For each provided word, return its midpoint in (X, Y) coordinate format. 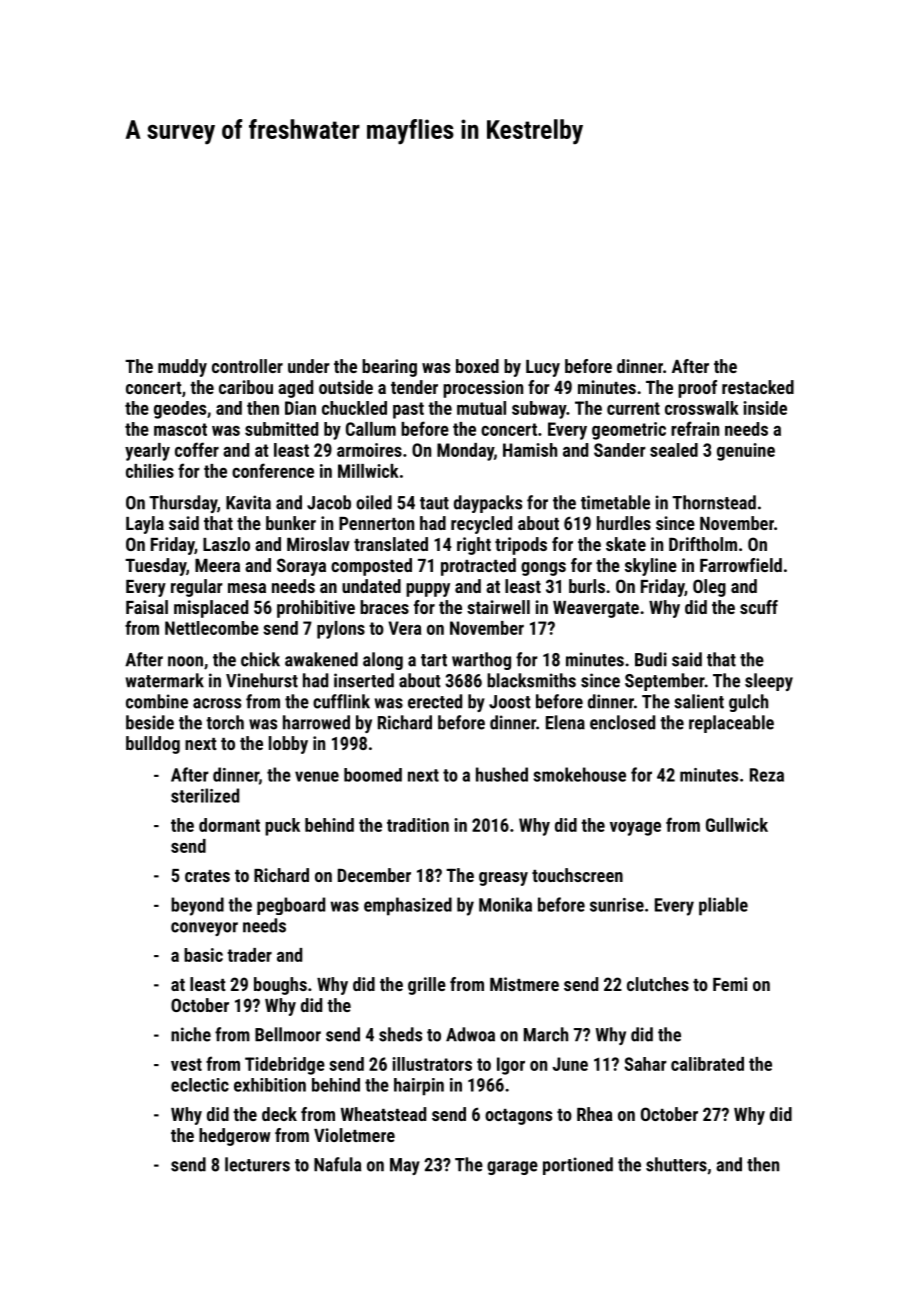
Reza (767, 775)
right (474, 546)
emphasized (408, 906)
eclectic (200, 1085)
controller (247, 366)
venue (317, 776)
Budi (651, 659)
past (408, 410)
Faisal (147, 607)
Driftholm (703, 544)
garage (512, 1168)
